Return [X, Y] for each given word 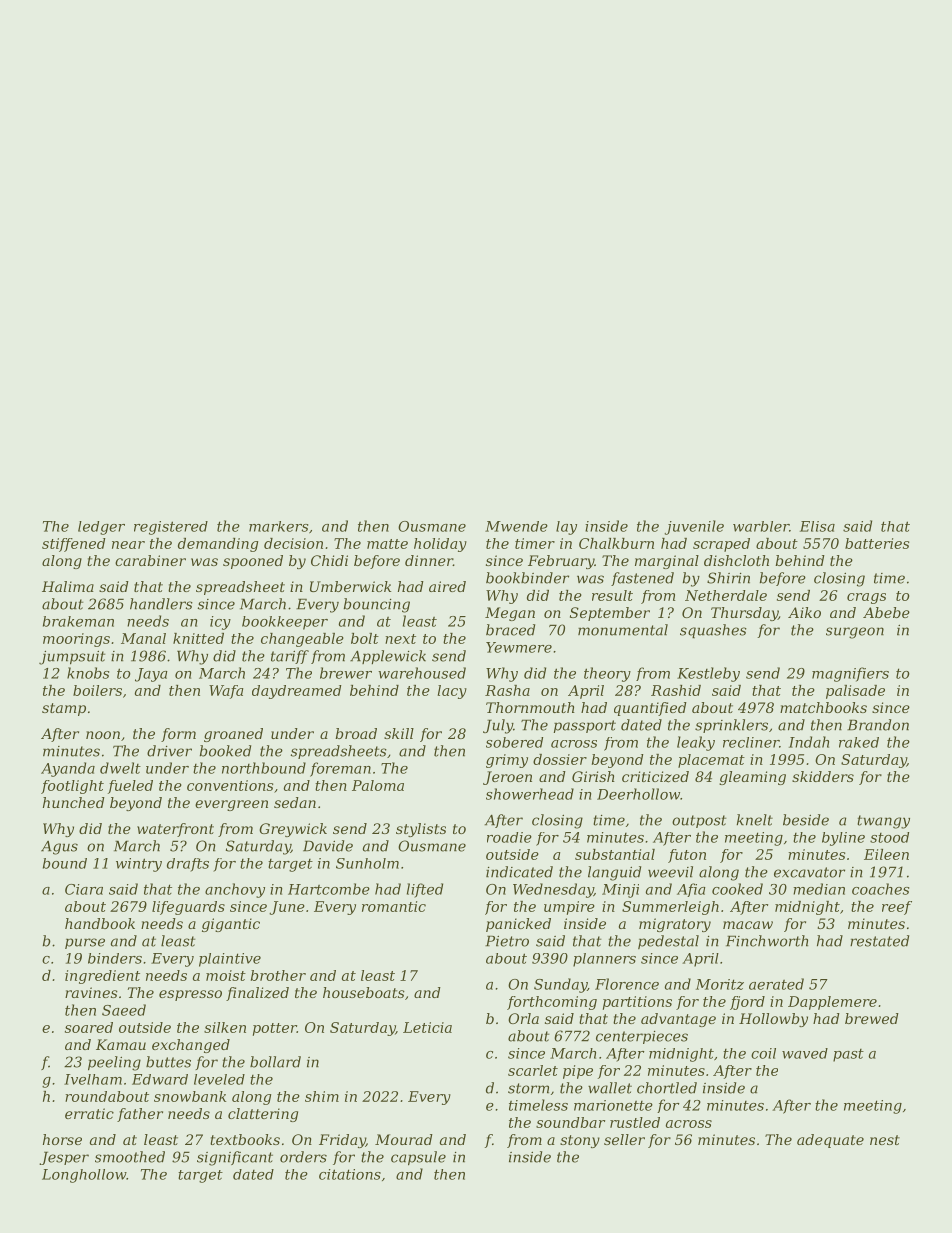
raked [859, 742]
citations [350, 1174]
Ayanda [68, 769]
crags [866, 598]
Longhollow [84, 1176]
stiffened [74, 545]
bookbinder [527, 578]
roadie [509, 837]
